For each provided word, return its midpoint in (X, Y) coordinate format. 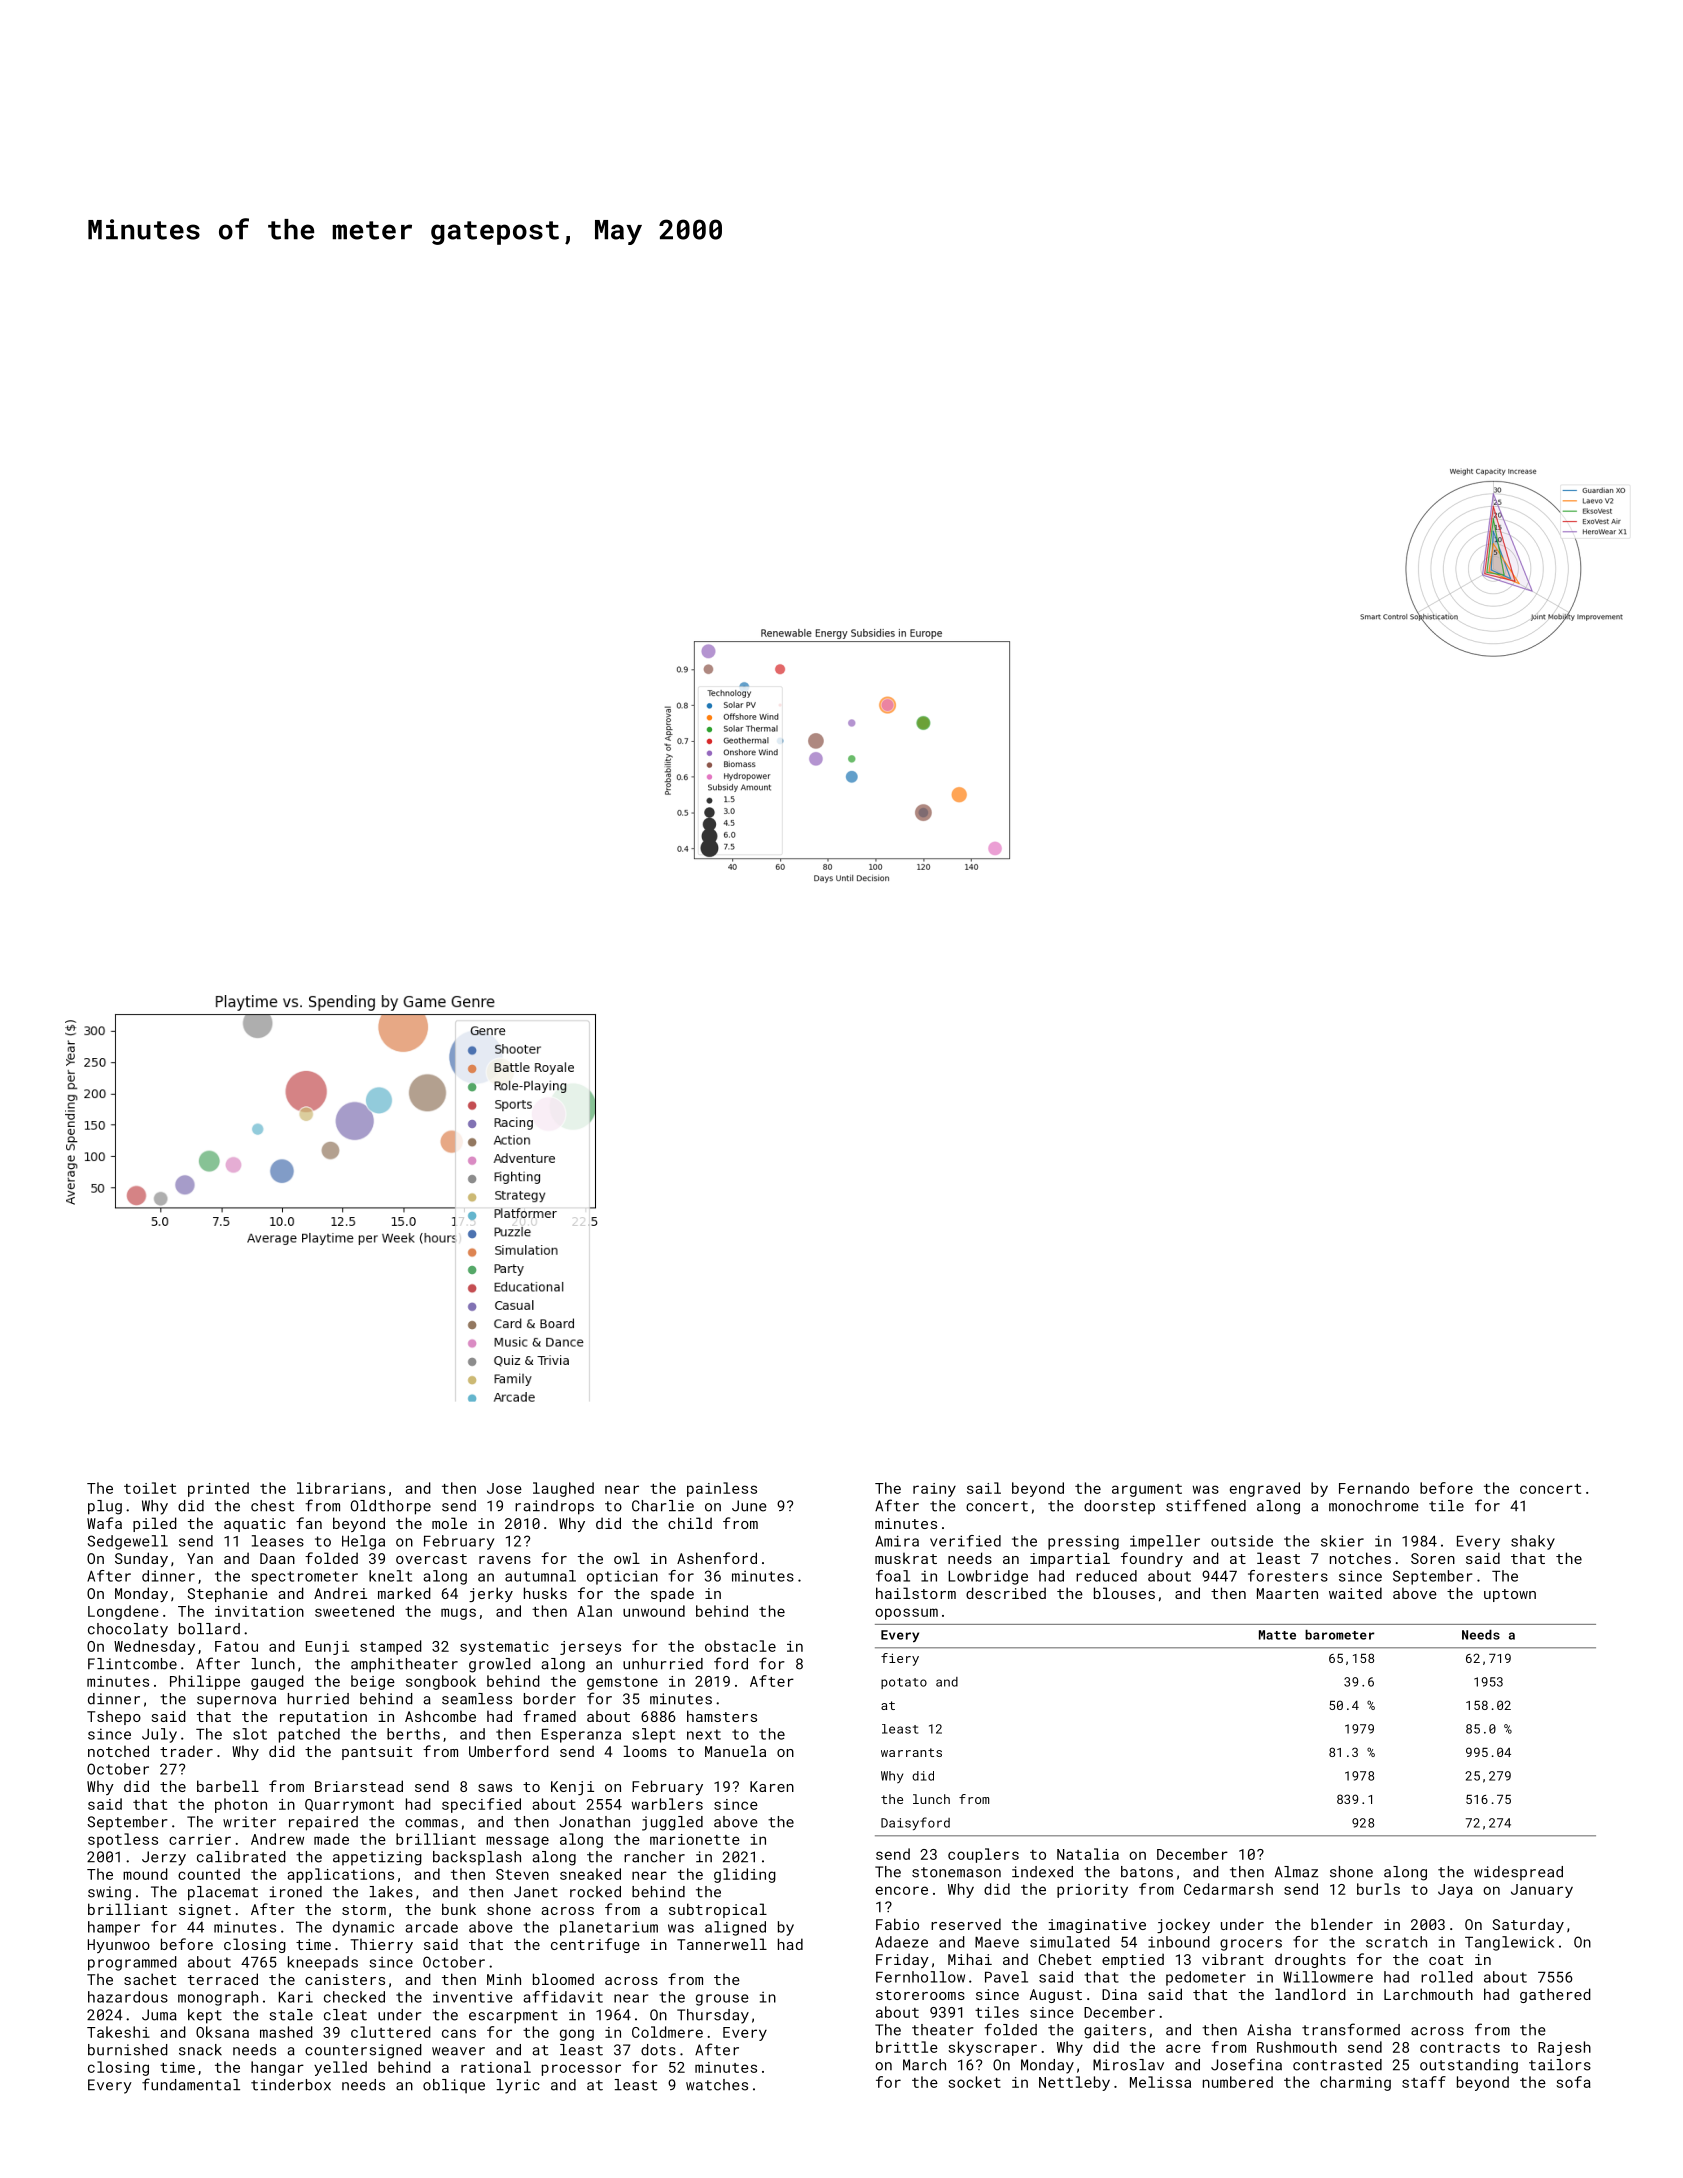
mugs (458, 1614)
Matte (1277, 1635)
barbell (228, 1786)
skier (1342, 1541)
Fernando (1374, 1488)
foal (893, 1576)
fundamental (191, 2084)
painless (722, 1489)
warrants (911, 1752)
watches (717, 2085)
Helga (363, 1542)
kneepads (323, 1963)
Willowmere (1328, 1977)
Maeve (997, 1942)
